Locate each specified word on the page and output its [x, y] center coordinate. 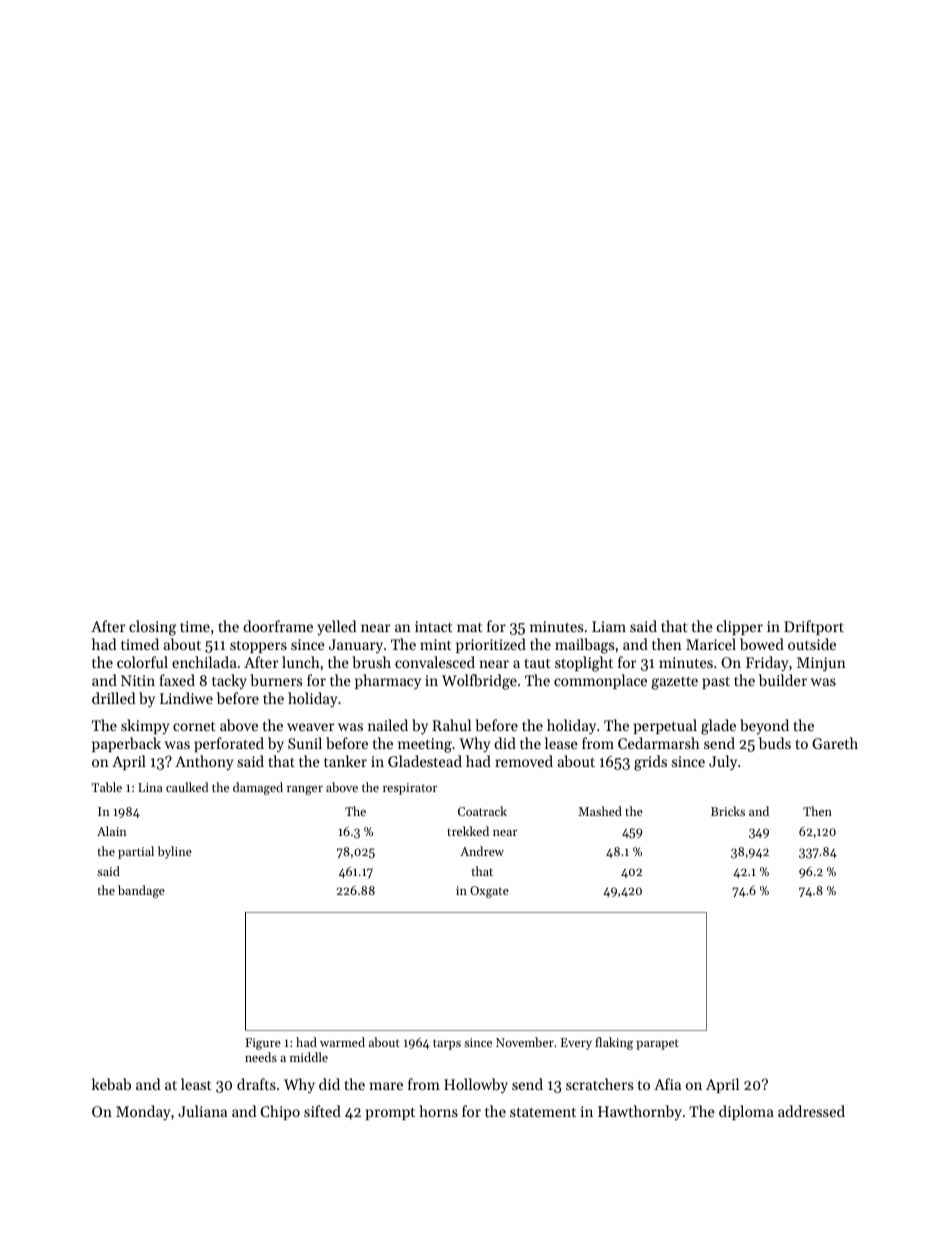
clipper [740, 627]
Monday [143, 1113]
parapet [657, 1044]
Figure [263, 1044]
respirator [410, 789]
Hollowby [476, 1086]
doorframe [278, 626]
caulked [187, 787]
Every [576, 1044]
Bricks [728, 811]
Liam [609, 626]
